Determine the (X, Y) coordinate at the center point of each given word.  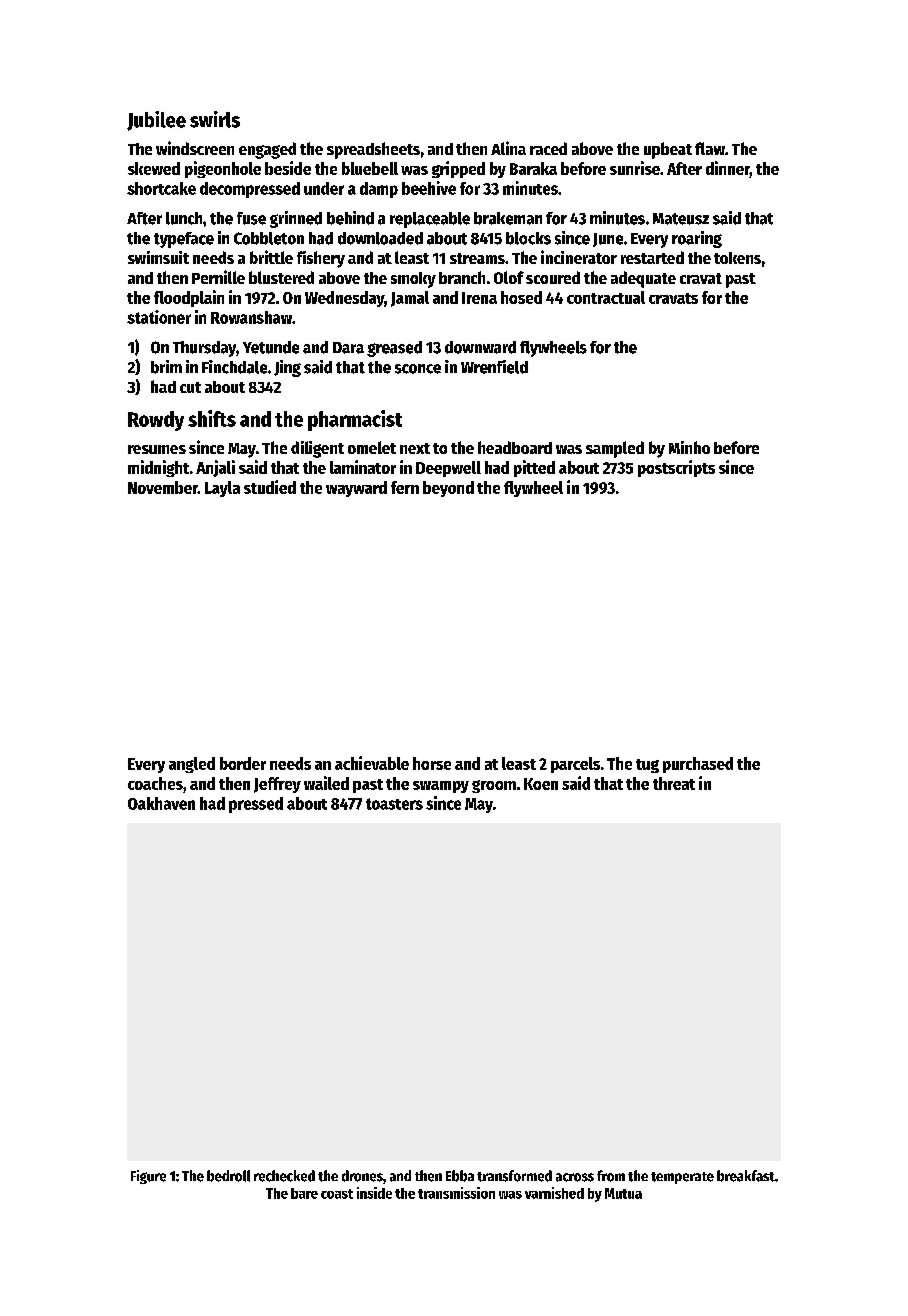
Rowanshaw (251, 317)
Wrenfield (494, 367)
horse (432, 763)
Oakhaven (161, 803)
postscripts (676, 468)
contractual (606, 297)
